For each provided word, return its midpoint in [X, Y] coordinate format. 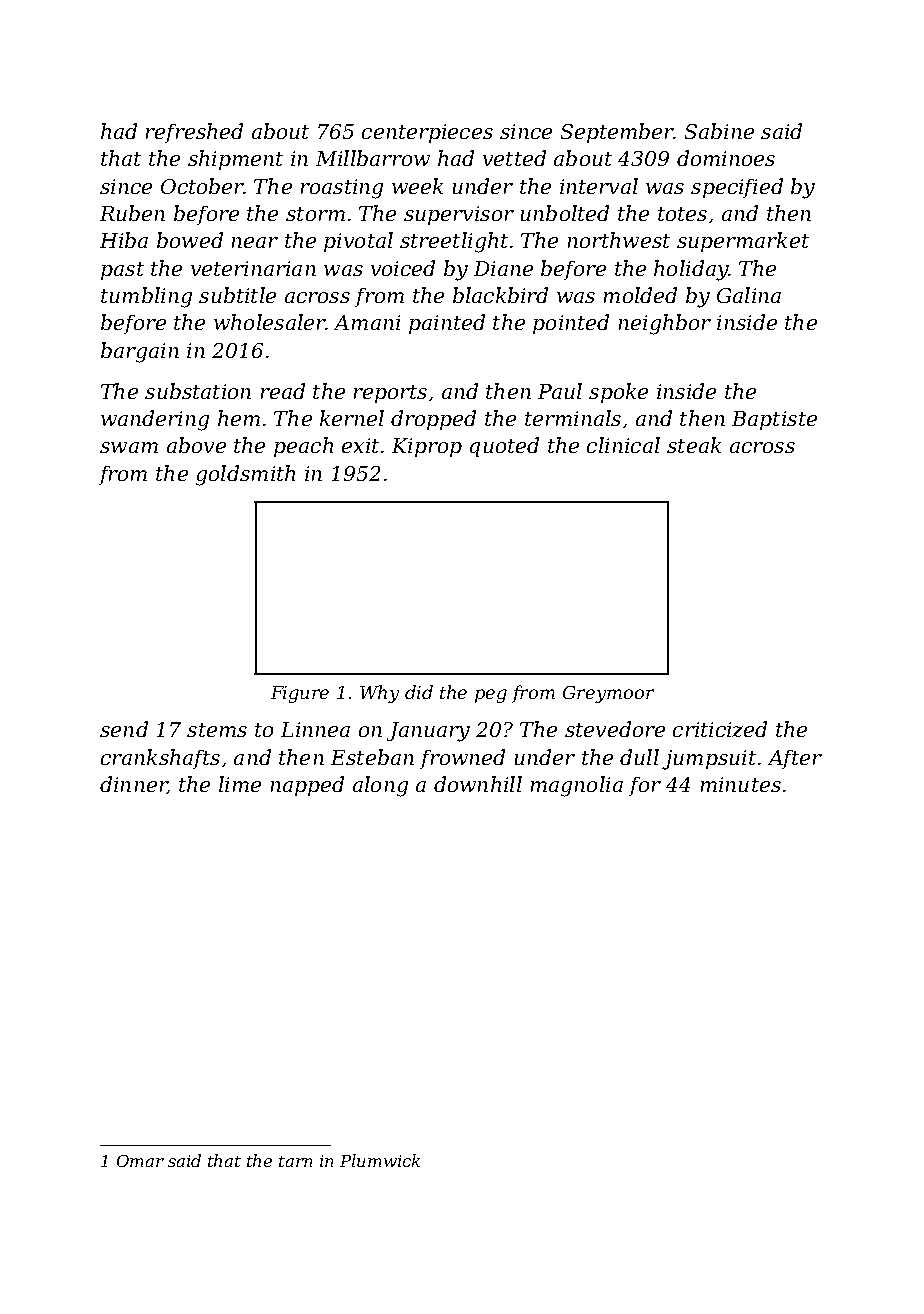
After [795, 759]
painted [447, 324]
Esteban [372, 757]
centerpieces [427, 133]
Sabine [719, 131]
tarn [295, 1161]
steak [694, 445]
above [196, 445]
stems [217, 730]
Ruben [132, 213]
